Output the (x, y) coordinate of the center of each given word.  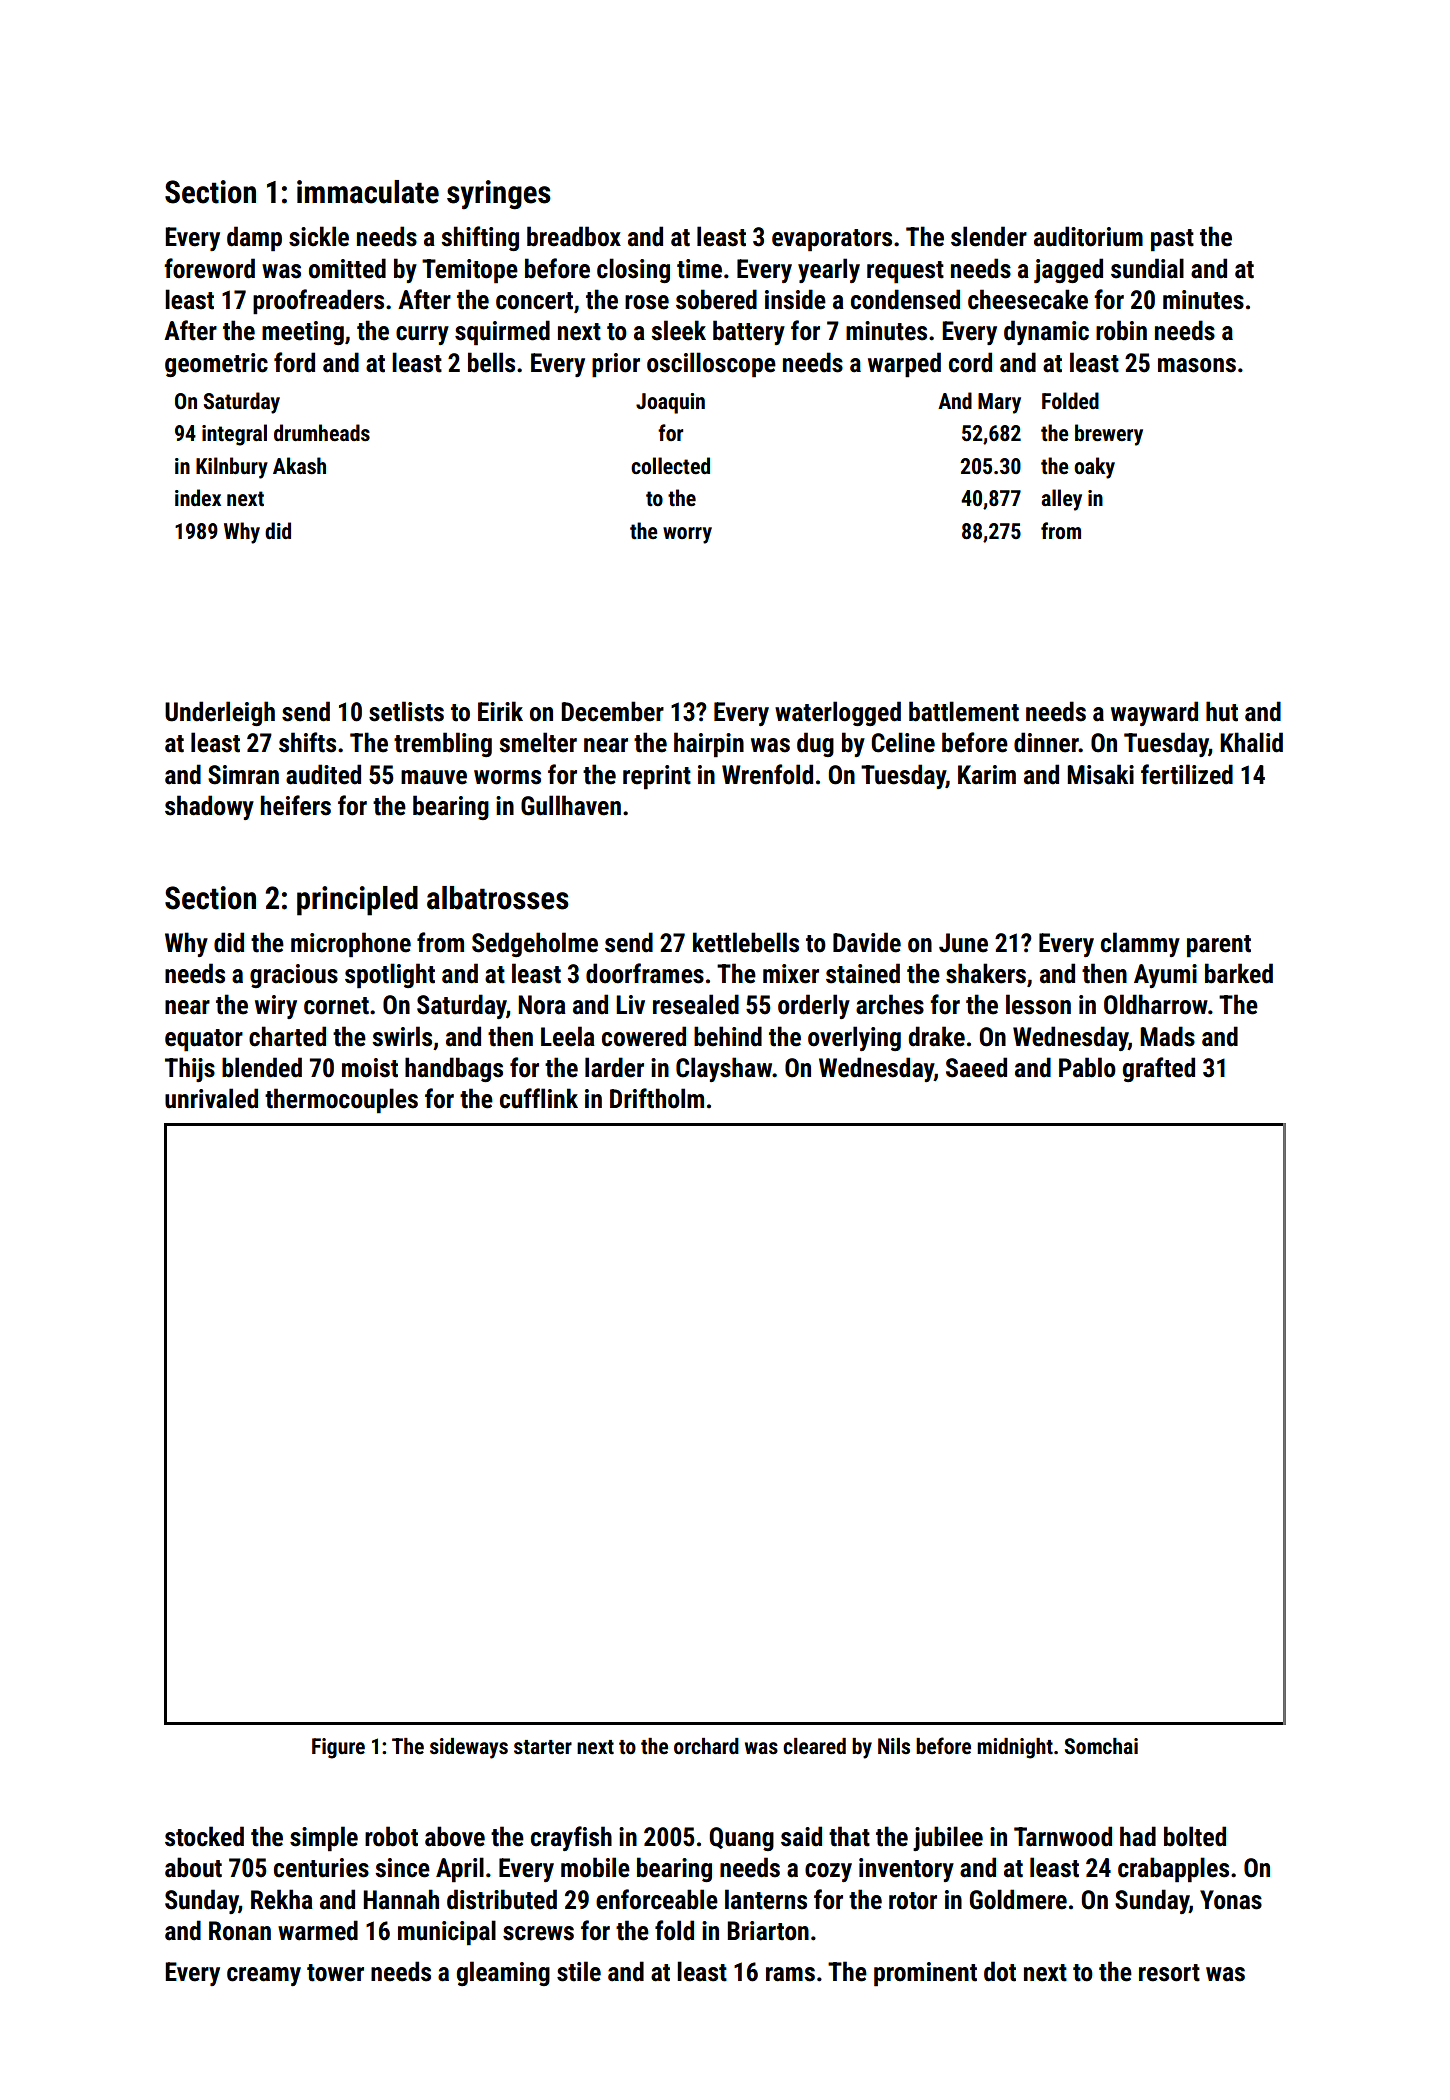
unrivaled (211, 1098)
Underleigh (220, 713)
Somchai (1101, 1746)
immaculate (368, 192)
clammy (1140, 944)
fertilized (1187, 774)
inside (795, 299)
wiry (276, 1007)
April (460, 1870)
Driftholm (657, 1098)
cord (970, 362)
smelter (538, 742)
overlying (854, 1038)
